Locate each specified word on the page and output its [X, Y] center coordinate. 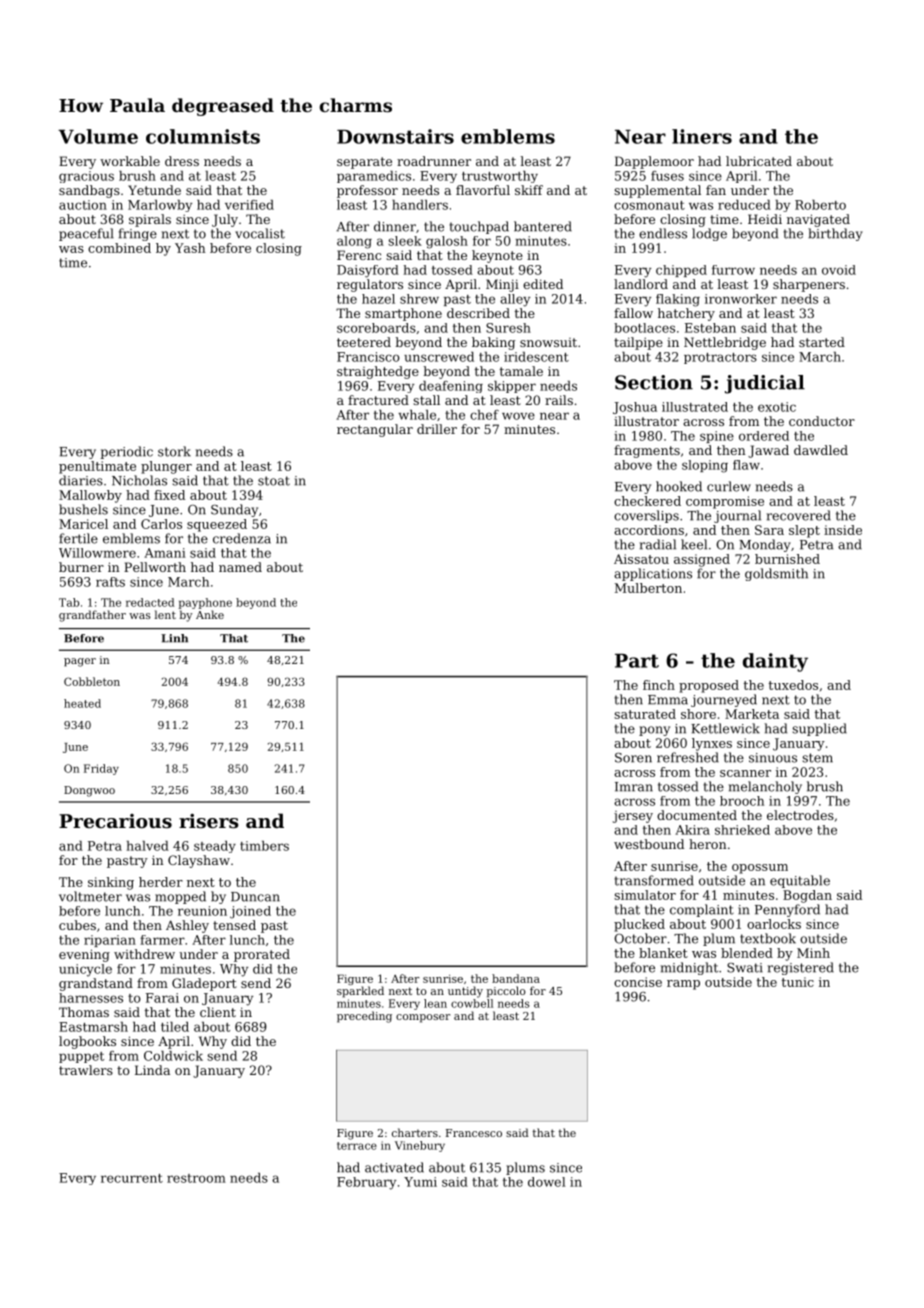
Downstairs [395, 136]
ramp [683, 985]
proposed [709, 686]
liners [702, 136]
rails [559, 400]
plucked [639, 925]
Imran [634, 787]
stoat [274, 481]
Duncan [255, 897]
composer [423, 1018]
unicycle [85, 970]
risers [209, 821]
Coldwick [173, 1056]
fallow [633, 313]
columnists [203, 136]
